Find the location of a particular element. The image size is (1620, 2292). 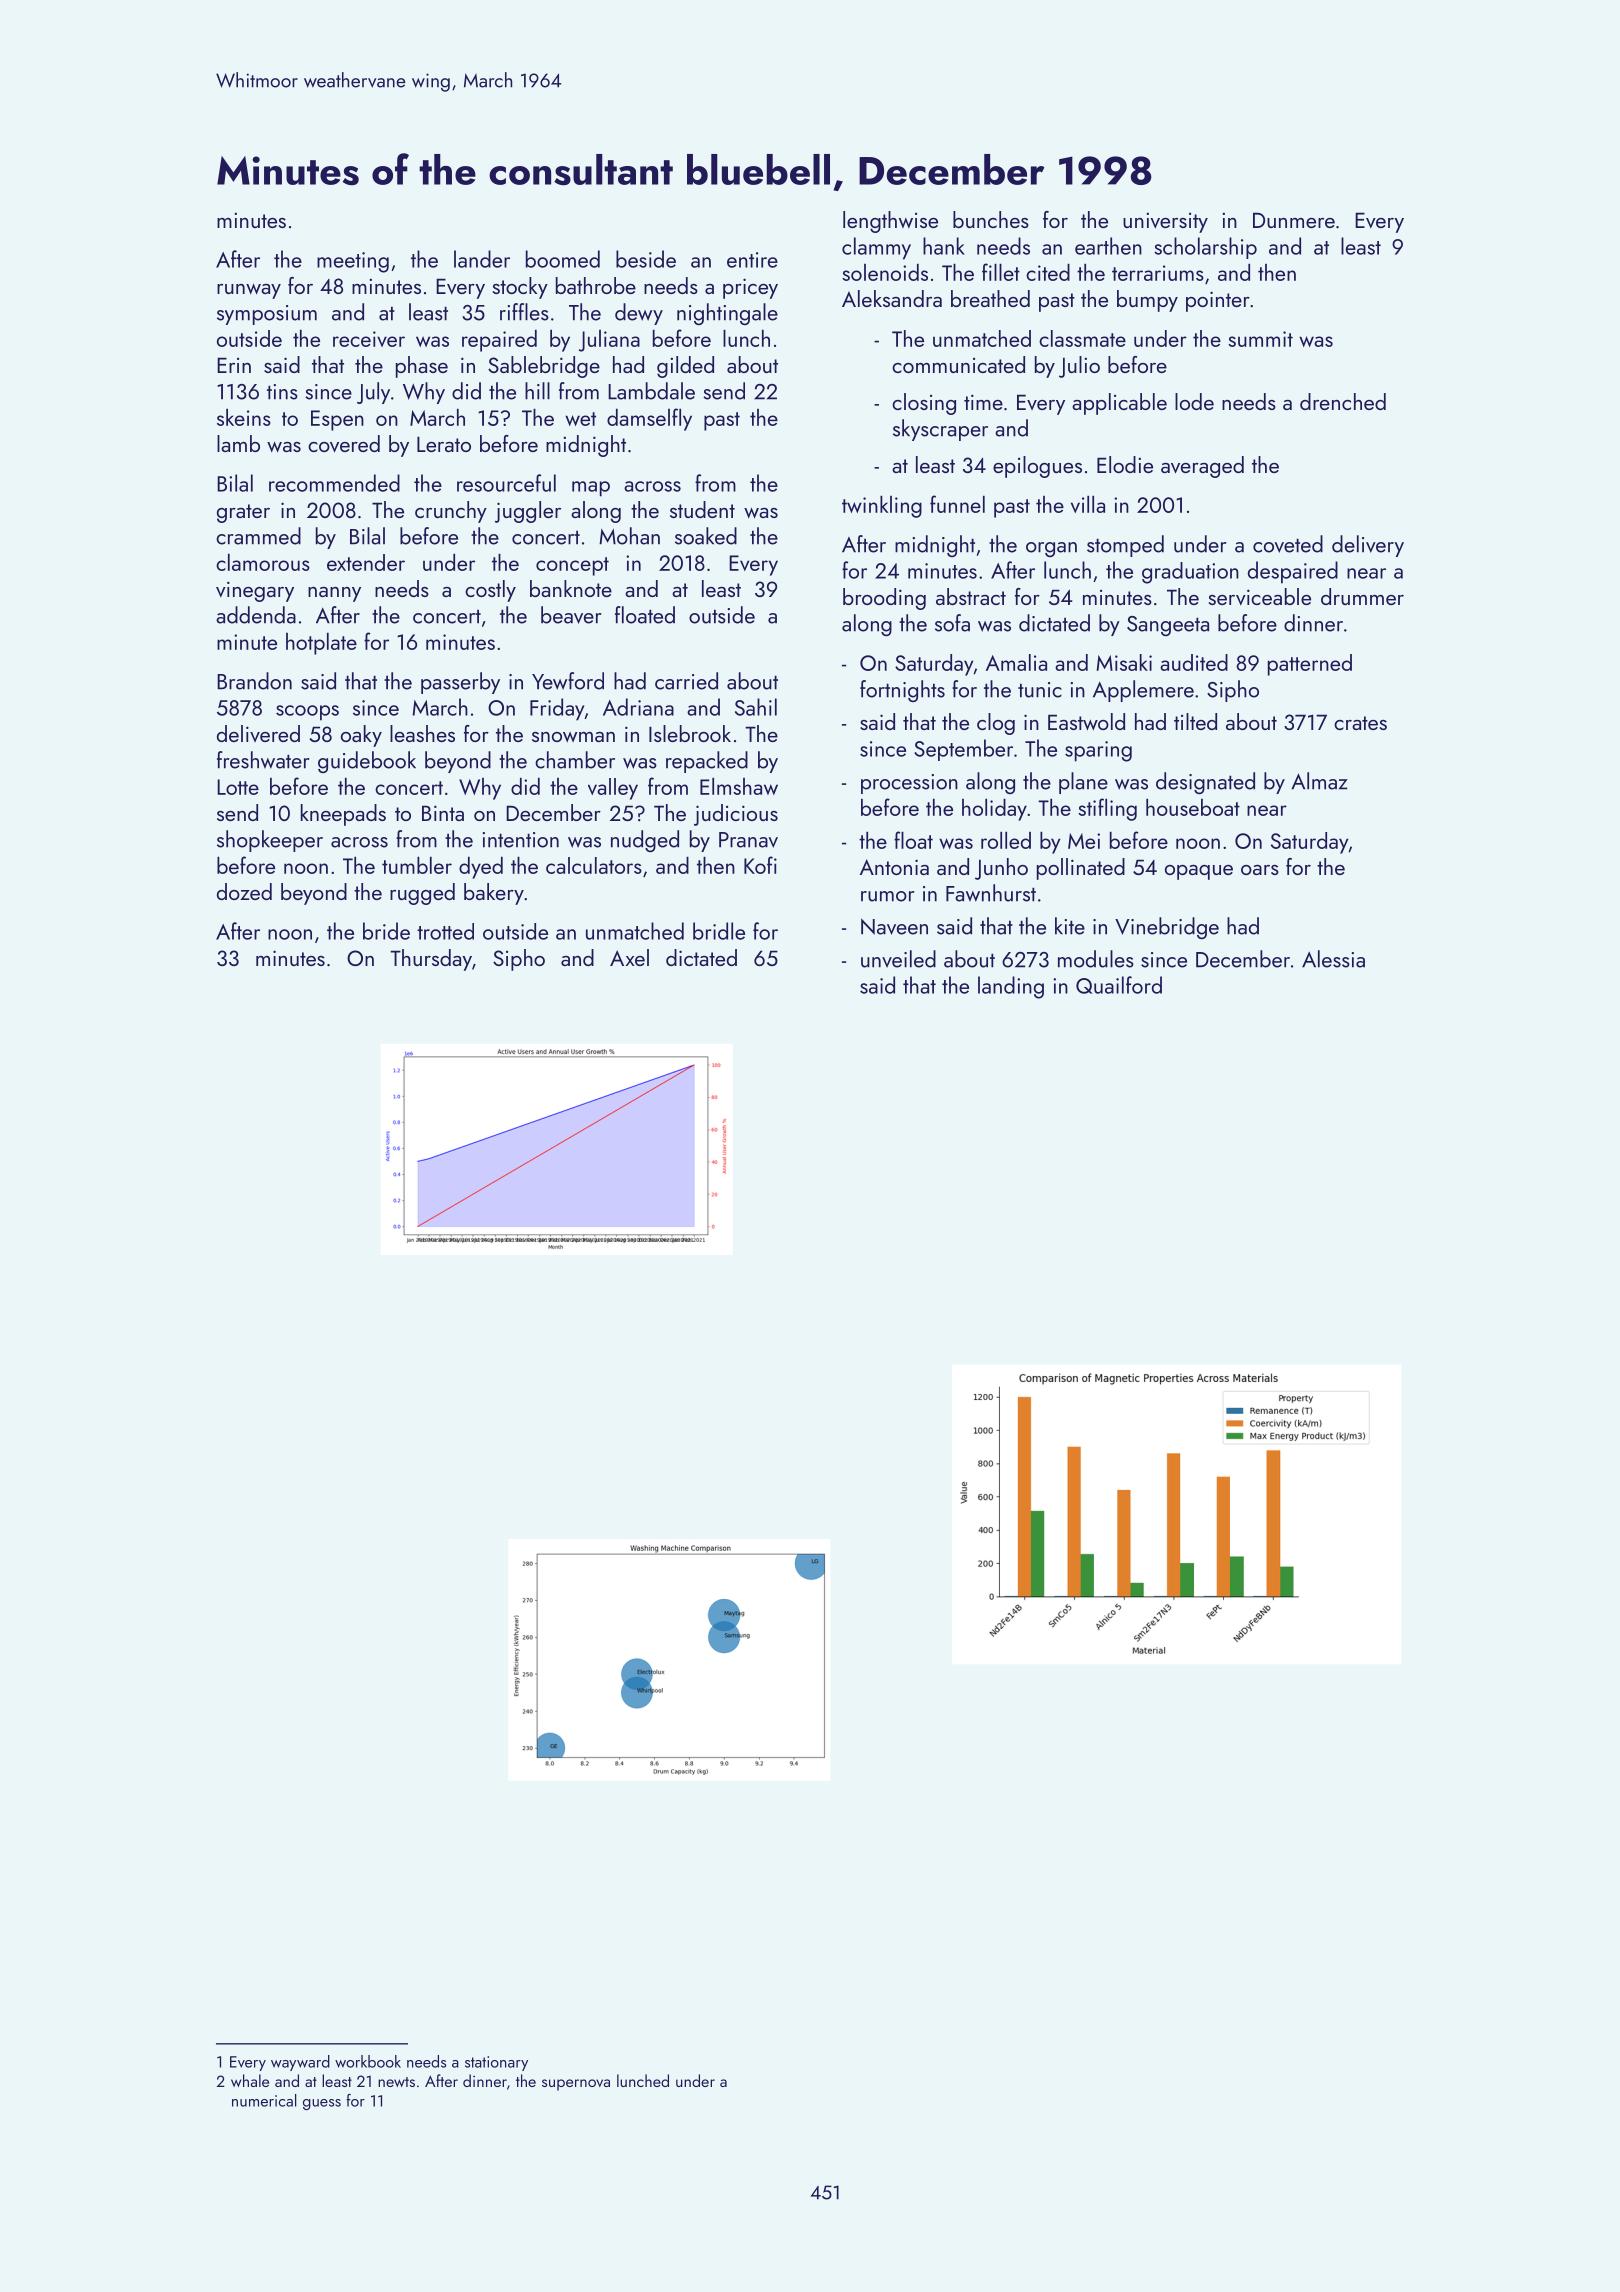

Misaki is located at coordinates (1124, 662).
